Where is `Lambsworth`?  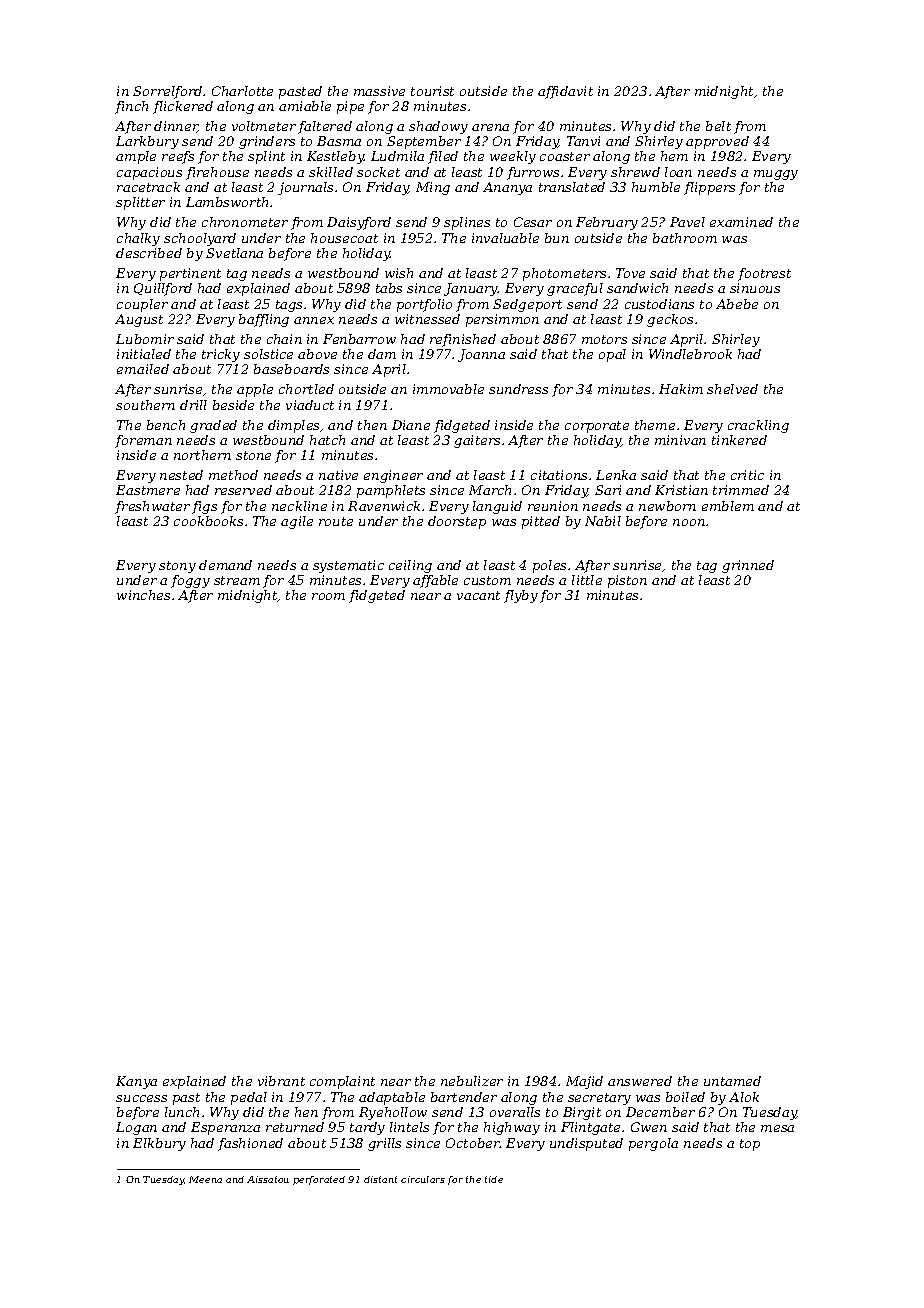 Lambsworth is located at coordinates (227, 202).
